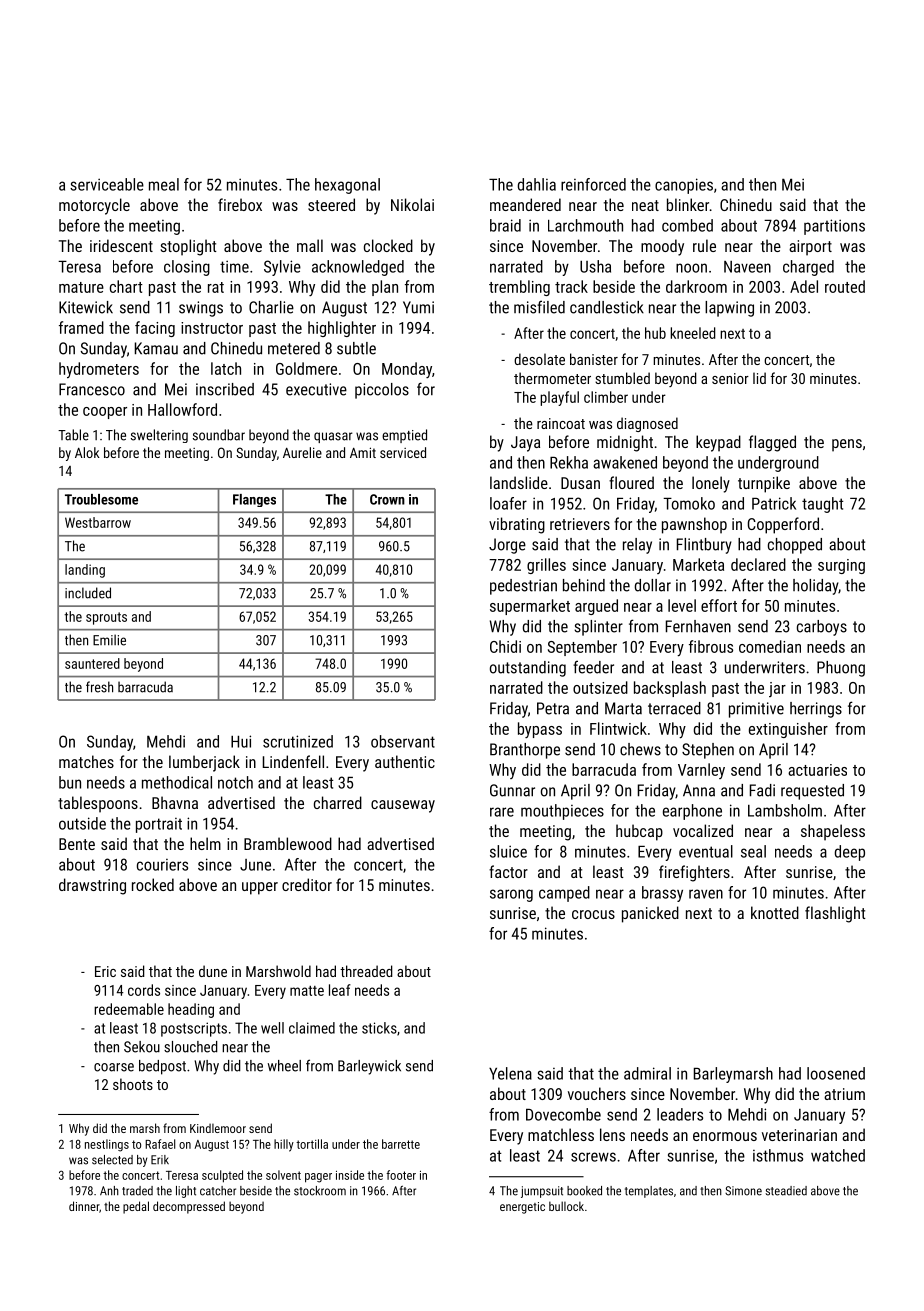 The height and width of the screenshot is (1311, 924). What do you see at coordinates (698, 564) in the screenshot?
I see `Marketa` at bounding box center [698, 564].
